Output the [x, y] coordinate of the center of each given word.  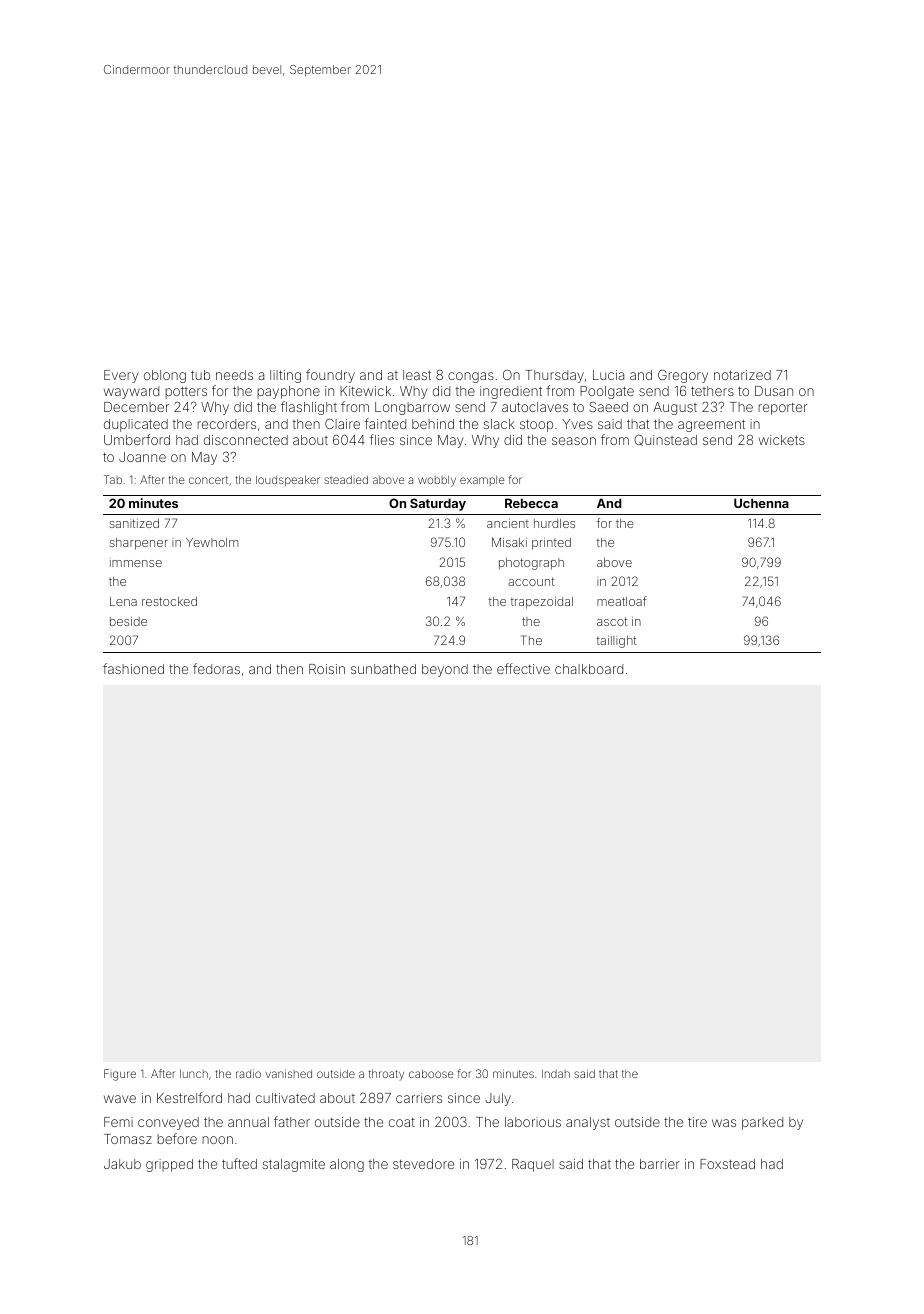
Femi [118, 1122]
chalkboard [589, 669]
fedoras [216, 668]
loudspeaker [288, 480]
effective [523, 668]
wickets [782, 440]
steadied [346, 479]
